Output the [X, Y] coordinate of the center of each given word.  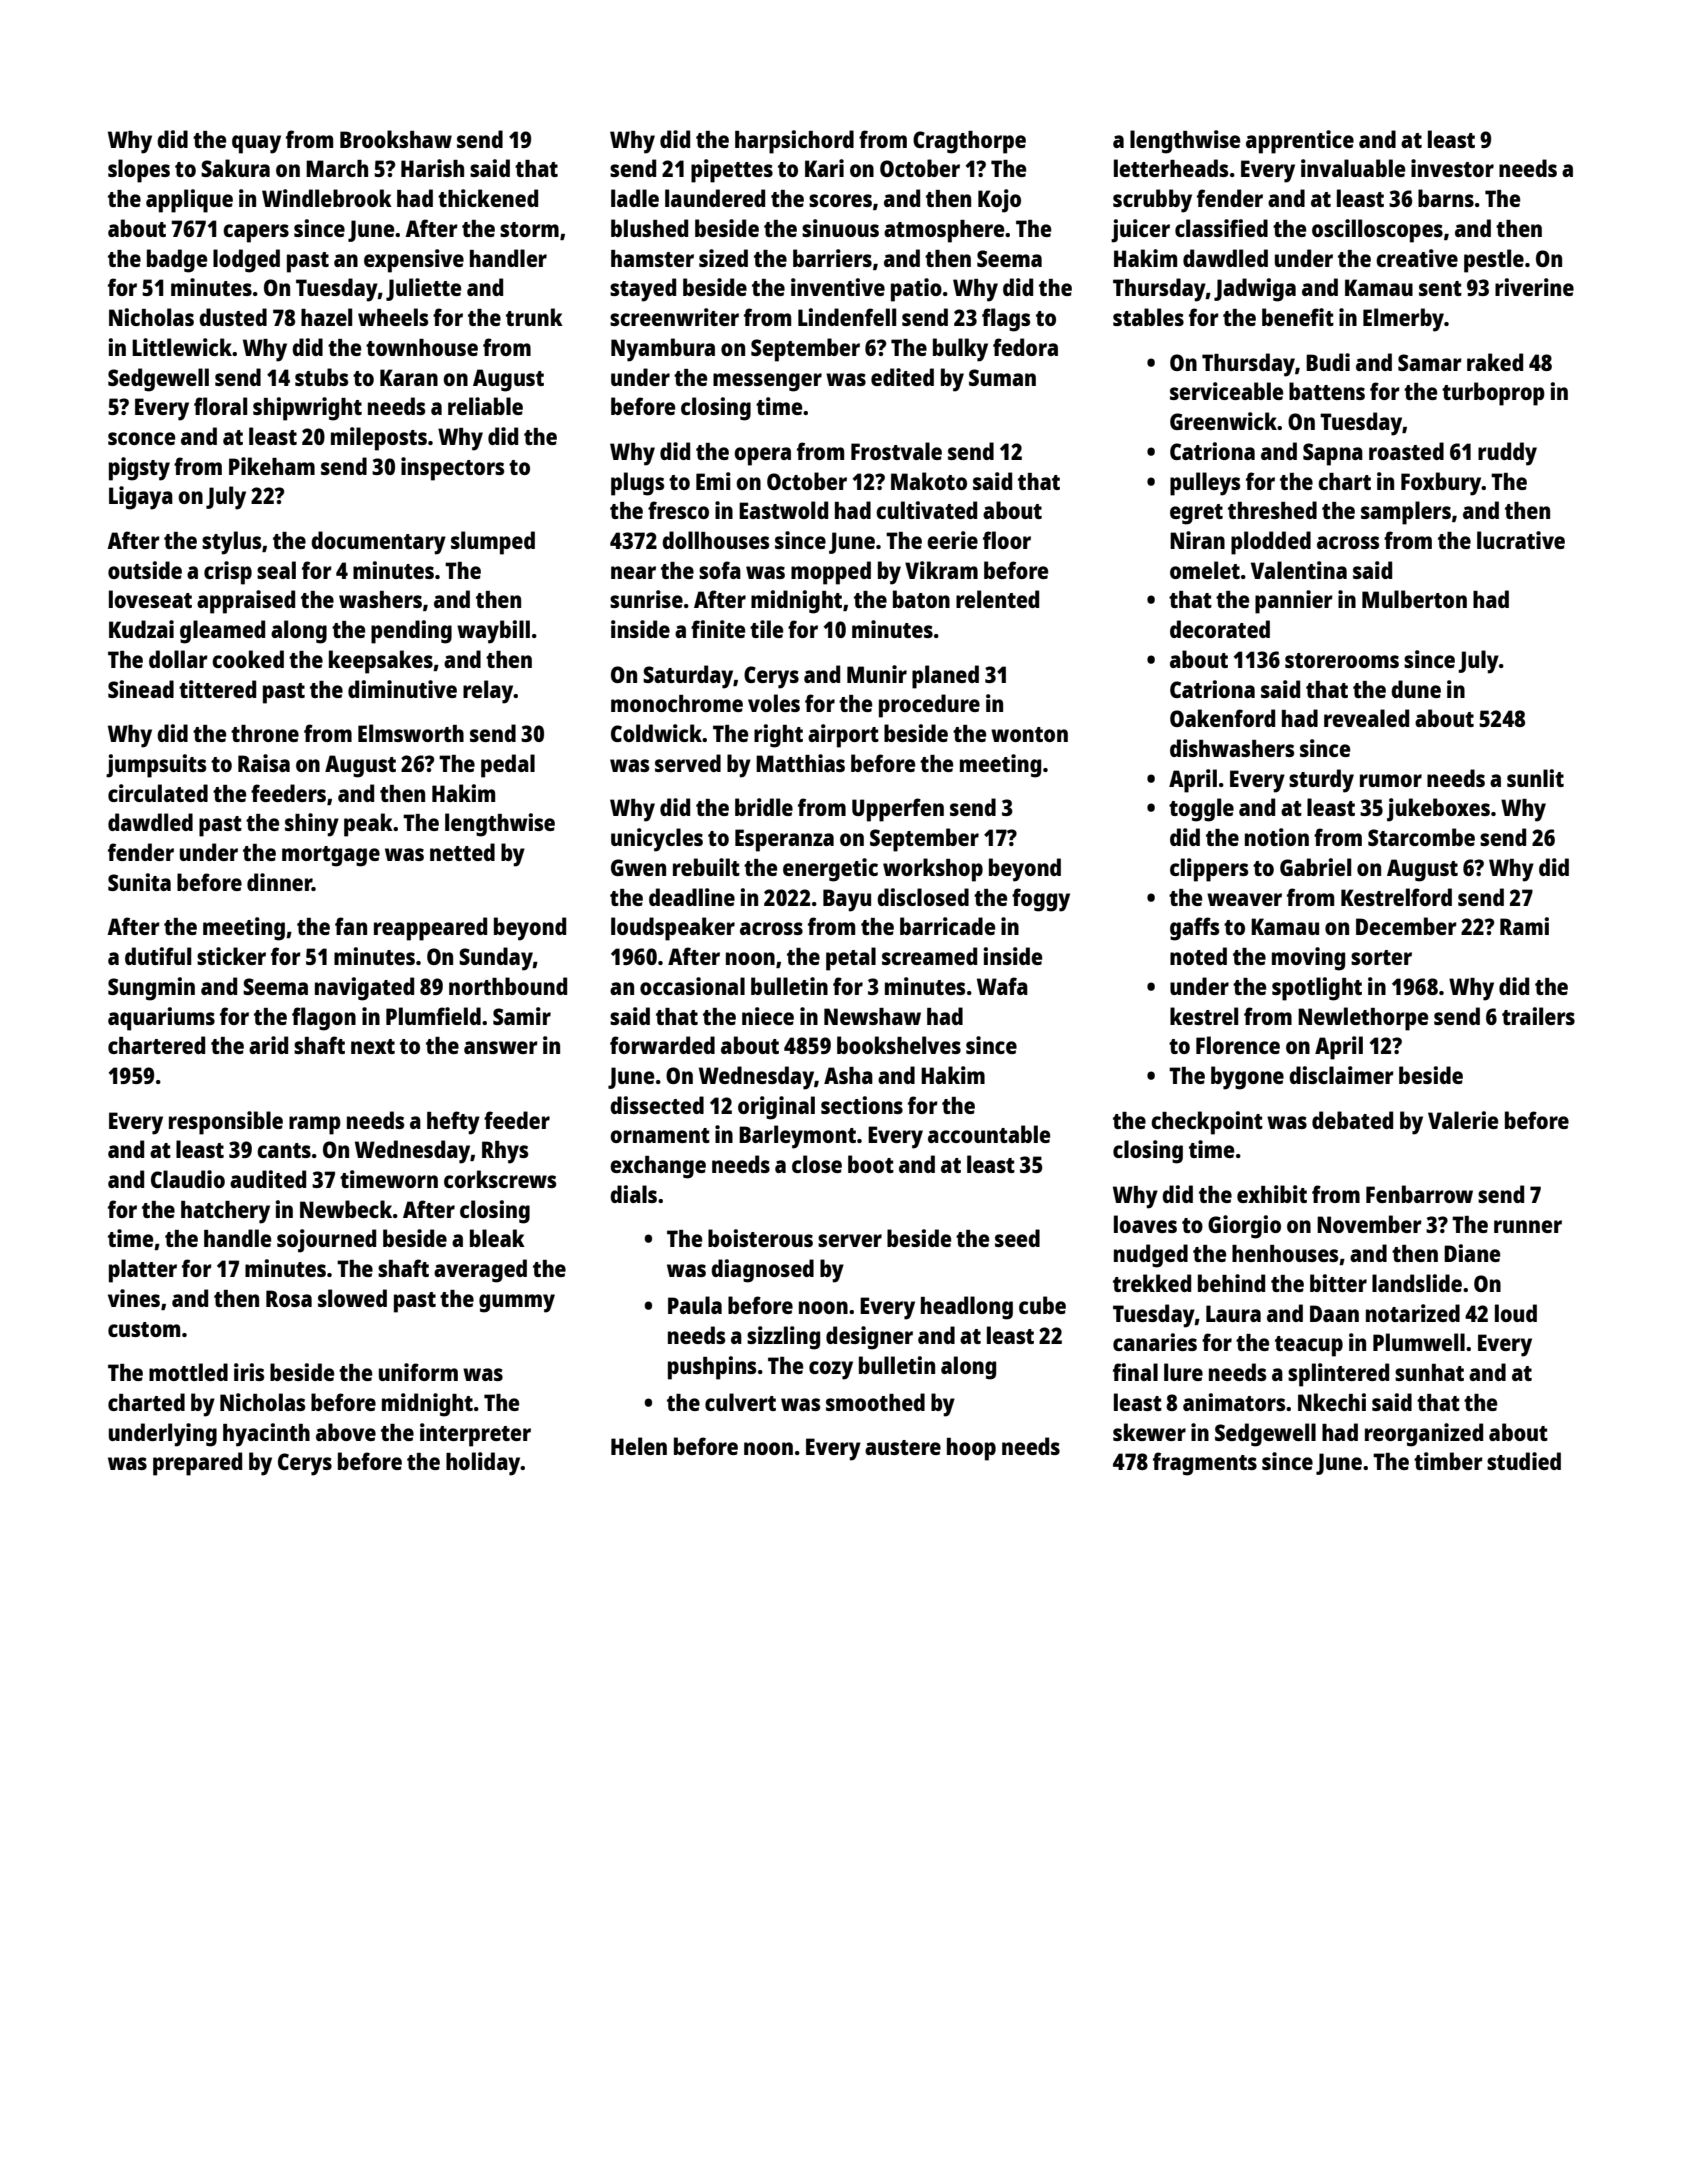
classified [1221, 228]
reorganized [1424, 1435]
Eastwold [783, 510]
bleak [497, 1238]
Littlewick [182, 347]
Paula [695, 1305]
